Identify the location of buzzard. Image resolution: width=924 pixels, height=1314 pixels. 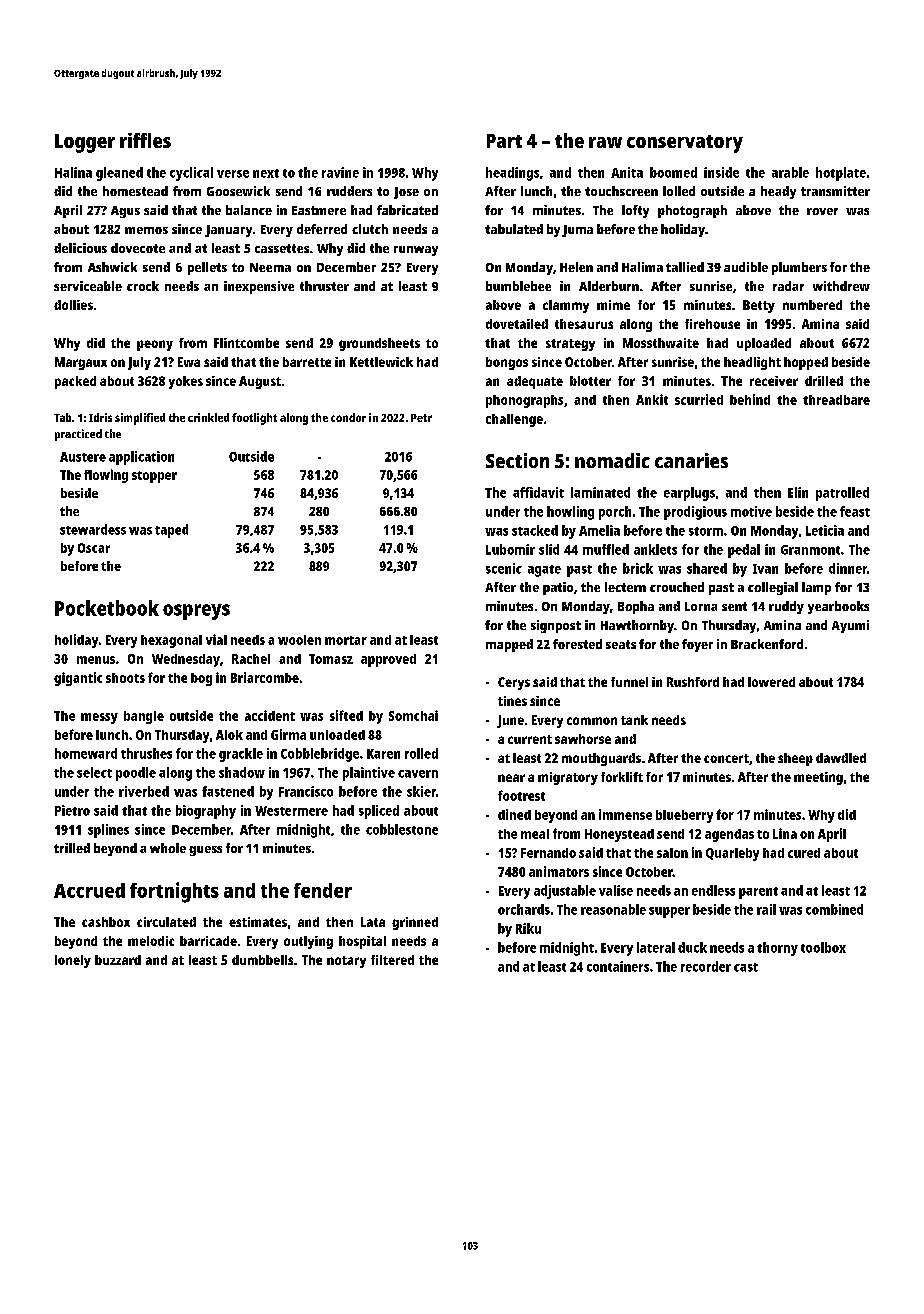
(118, 960).
